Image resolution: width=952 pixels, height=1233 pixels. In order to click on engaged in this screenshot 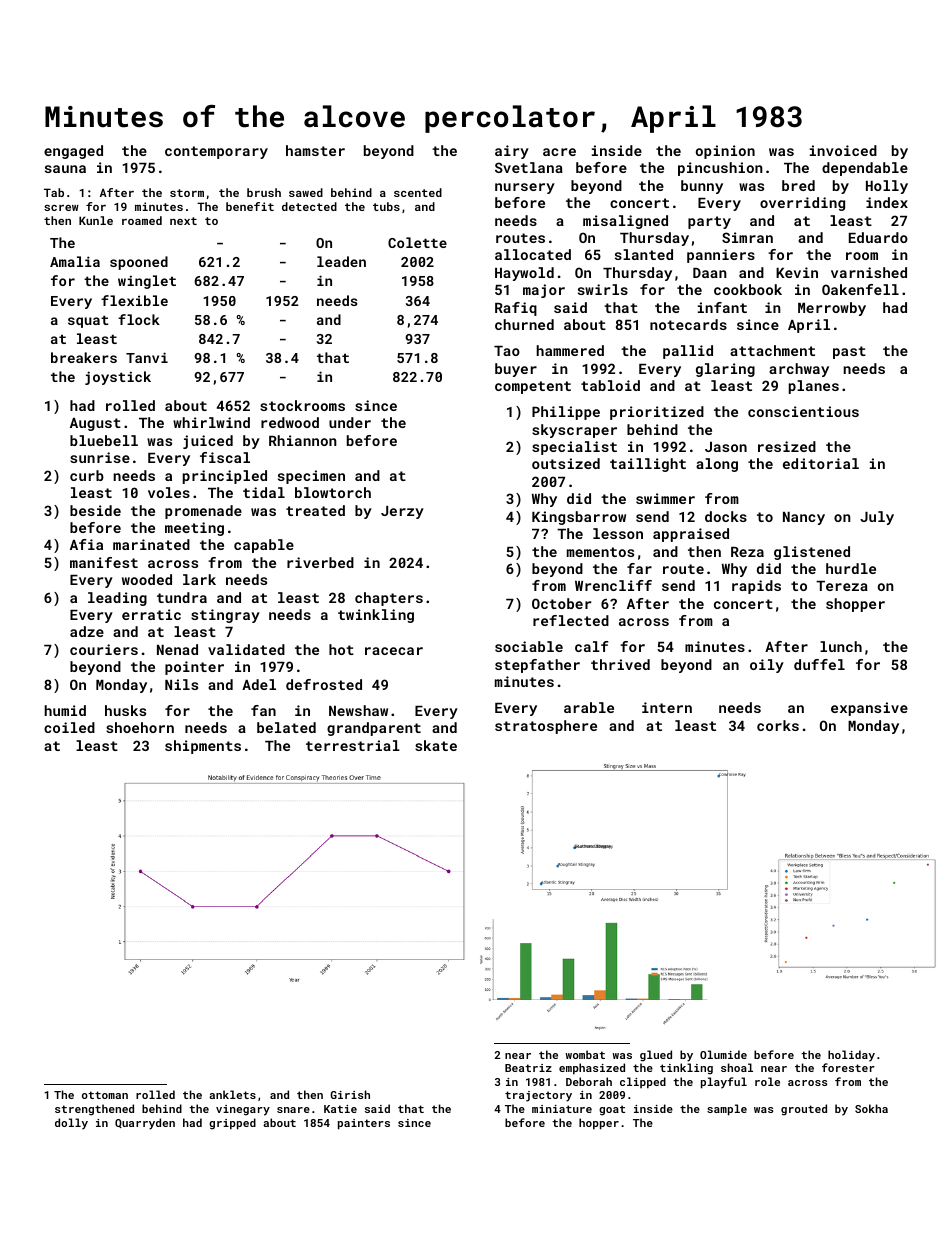, I will do `click(73, 152)`.
